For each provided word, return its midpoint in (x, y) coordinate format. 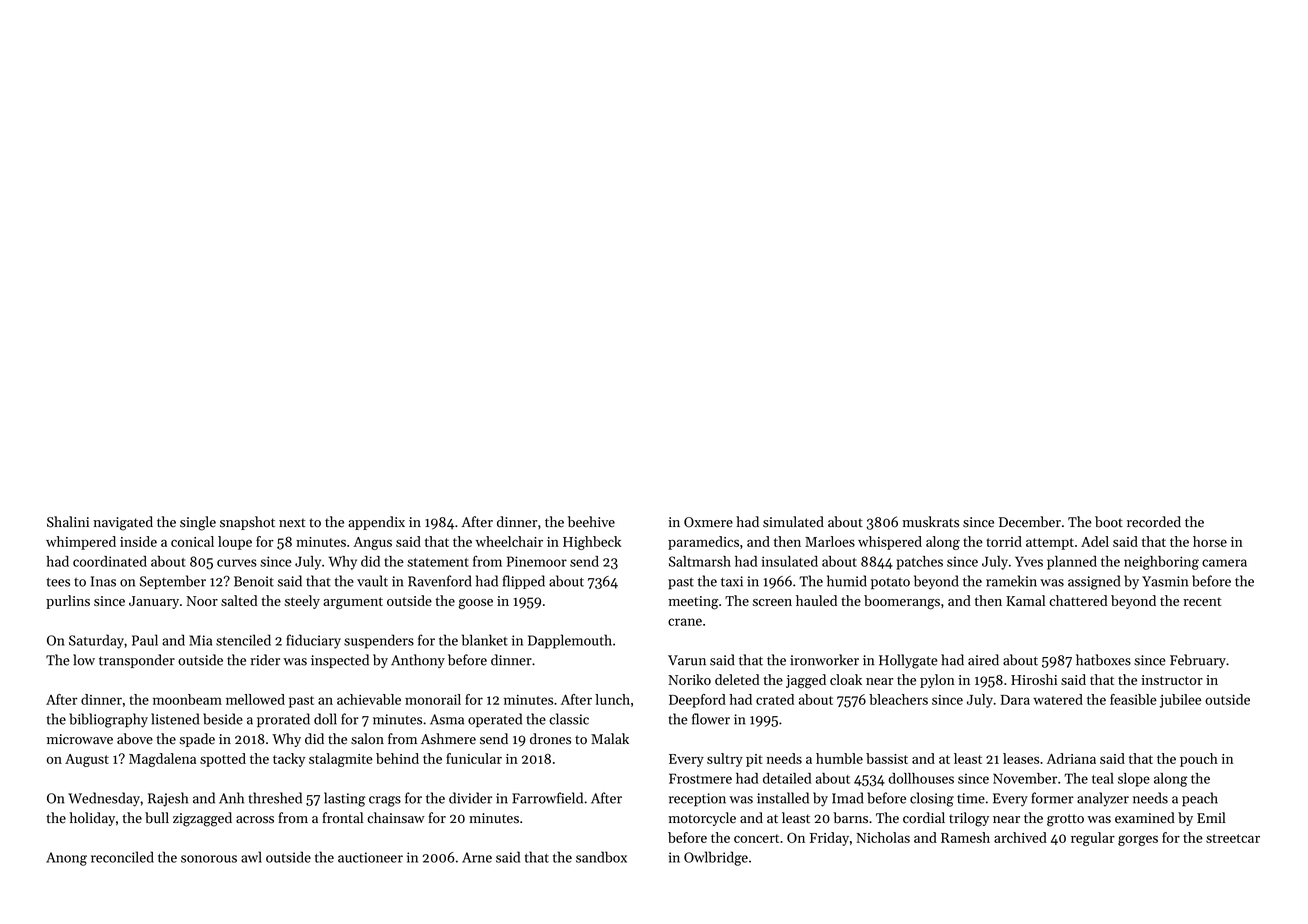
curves (237, 563)
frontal (342, 818)
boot (1109, 522)
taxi (732, 581)
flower (711, 719)
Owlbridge (716, 858)
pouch (1199, 760)
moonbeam (187, 699)
